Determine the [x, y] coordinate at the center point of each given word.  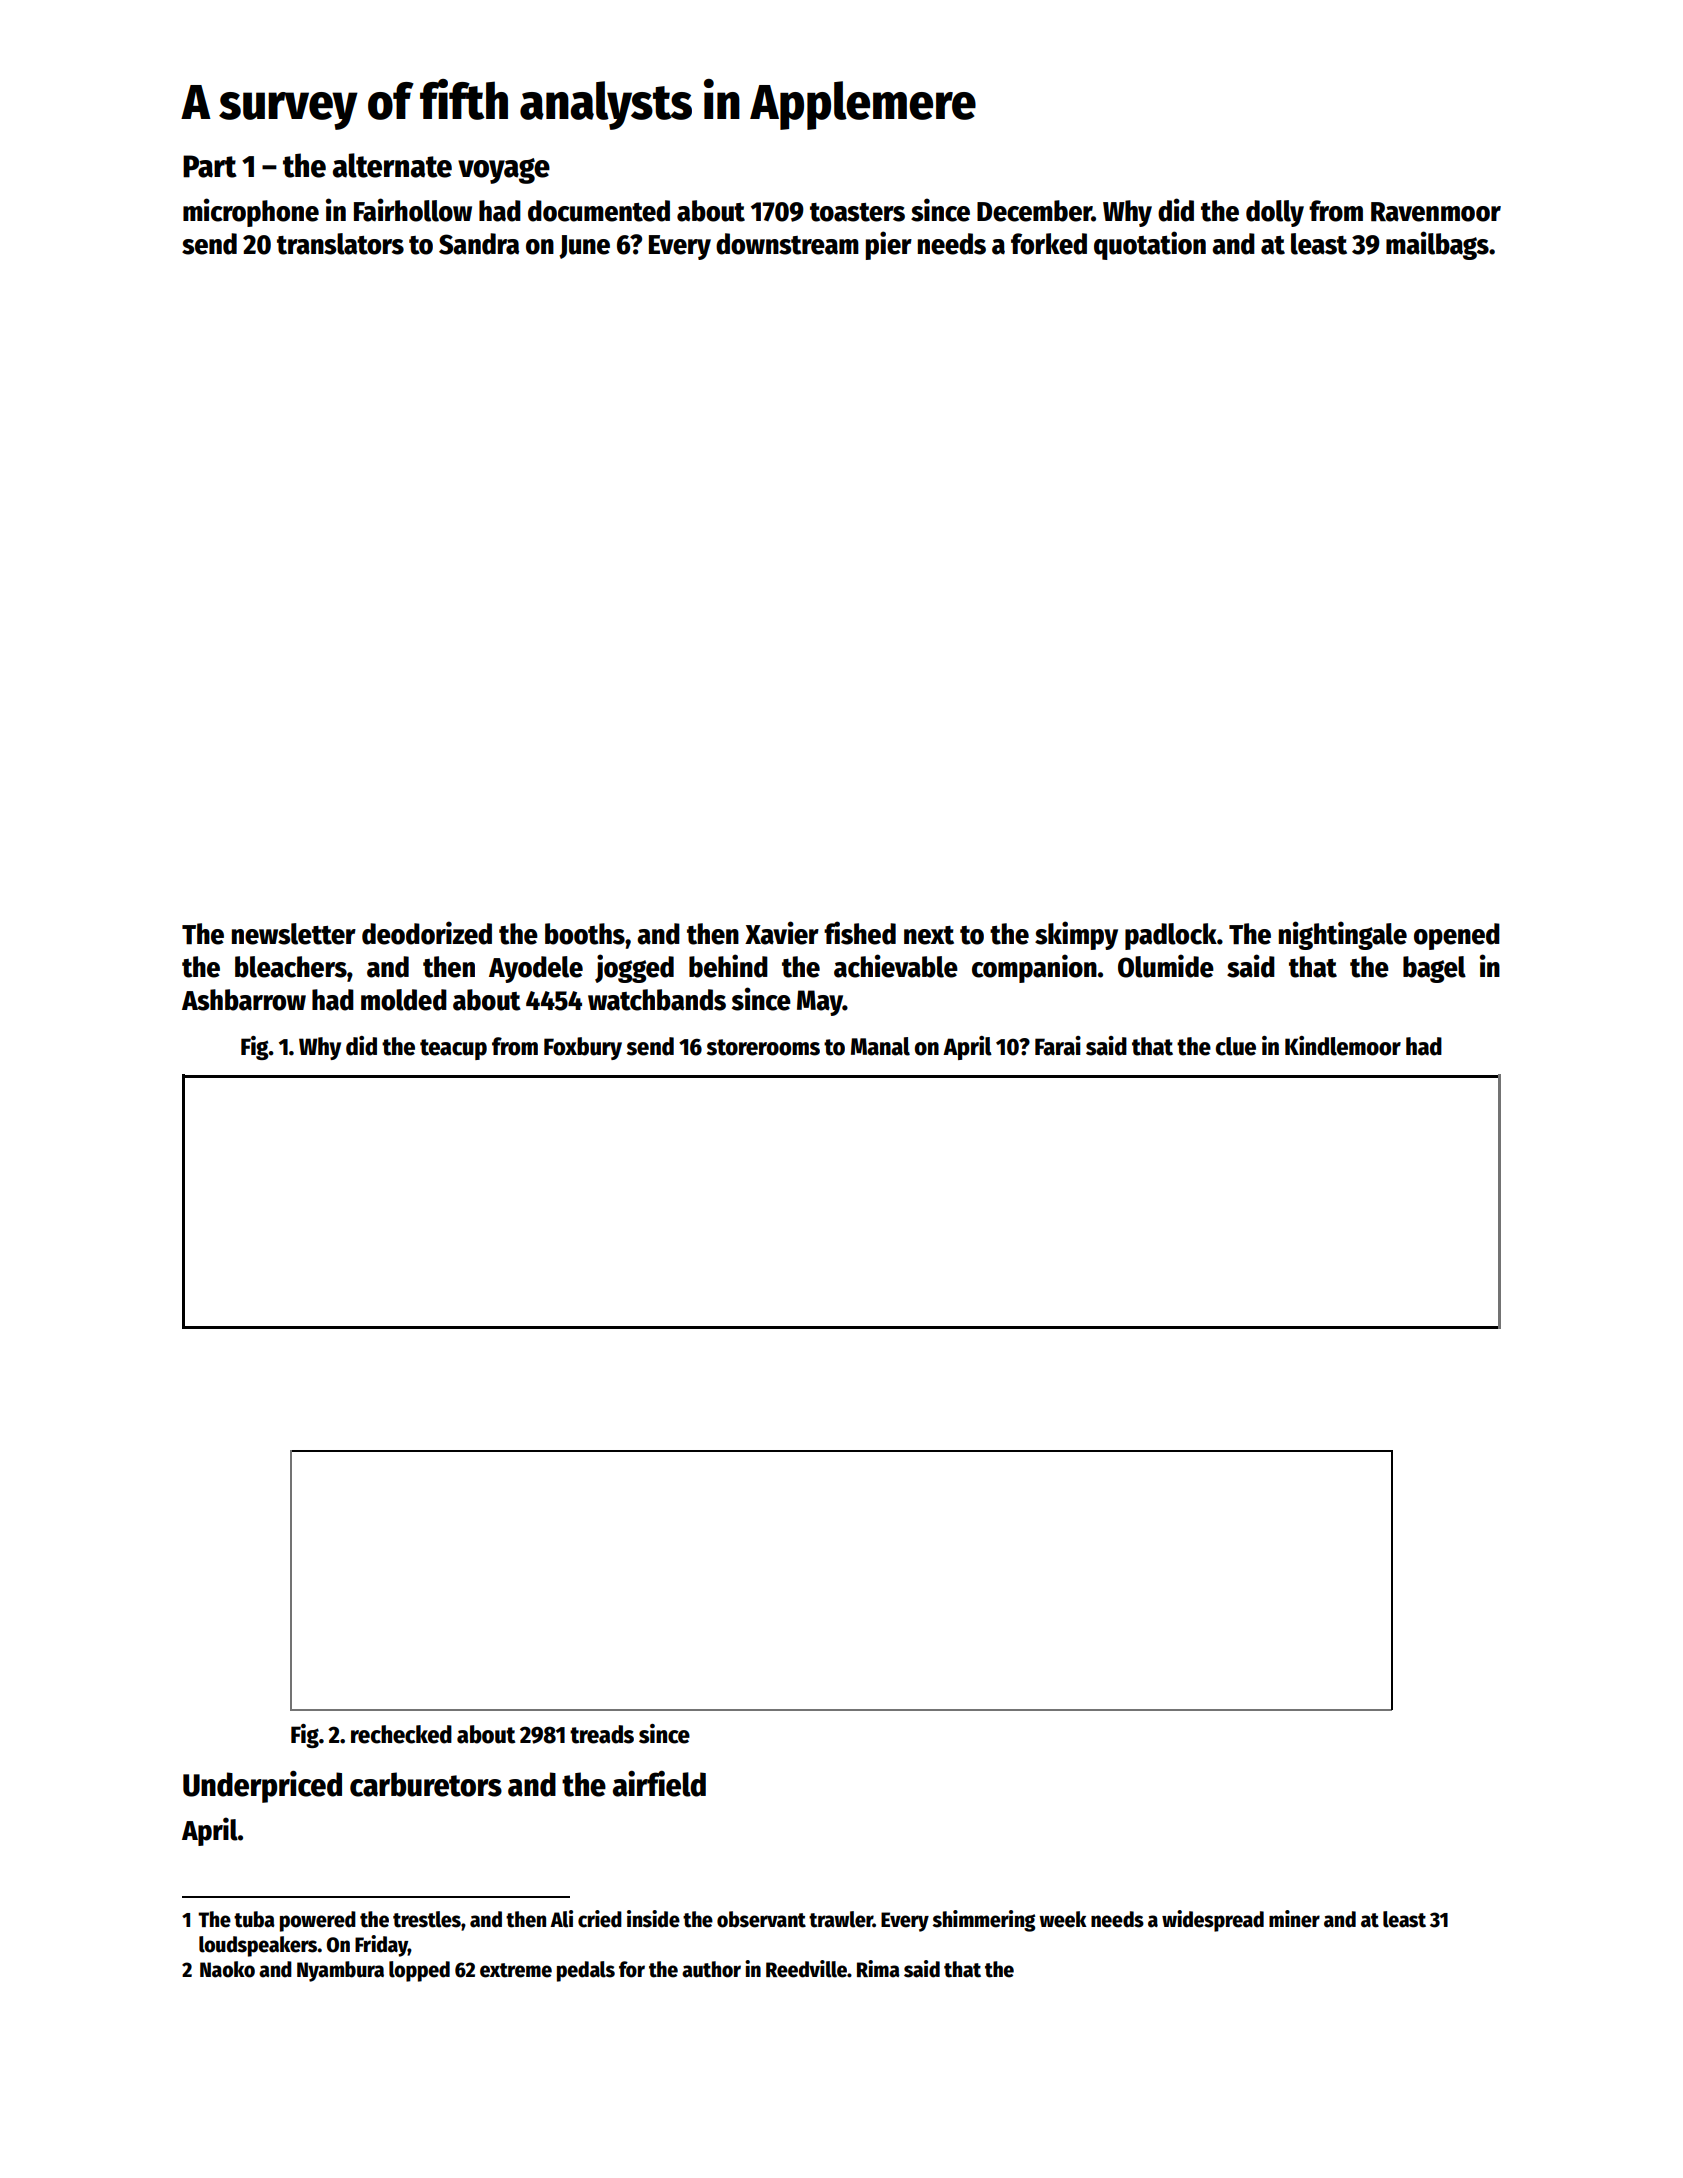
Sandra [479, 244]
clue [1236, 1046]
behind [728, 966]
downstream [787, 244]
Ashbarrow [244, 1000]
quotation [1150, 245]
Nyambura [340, 1971]
